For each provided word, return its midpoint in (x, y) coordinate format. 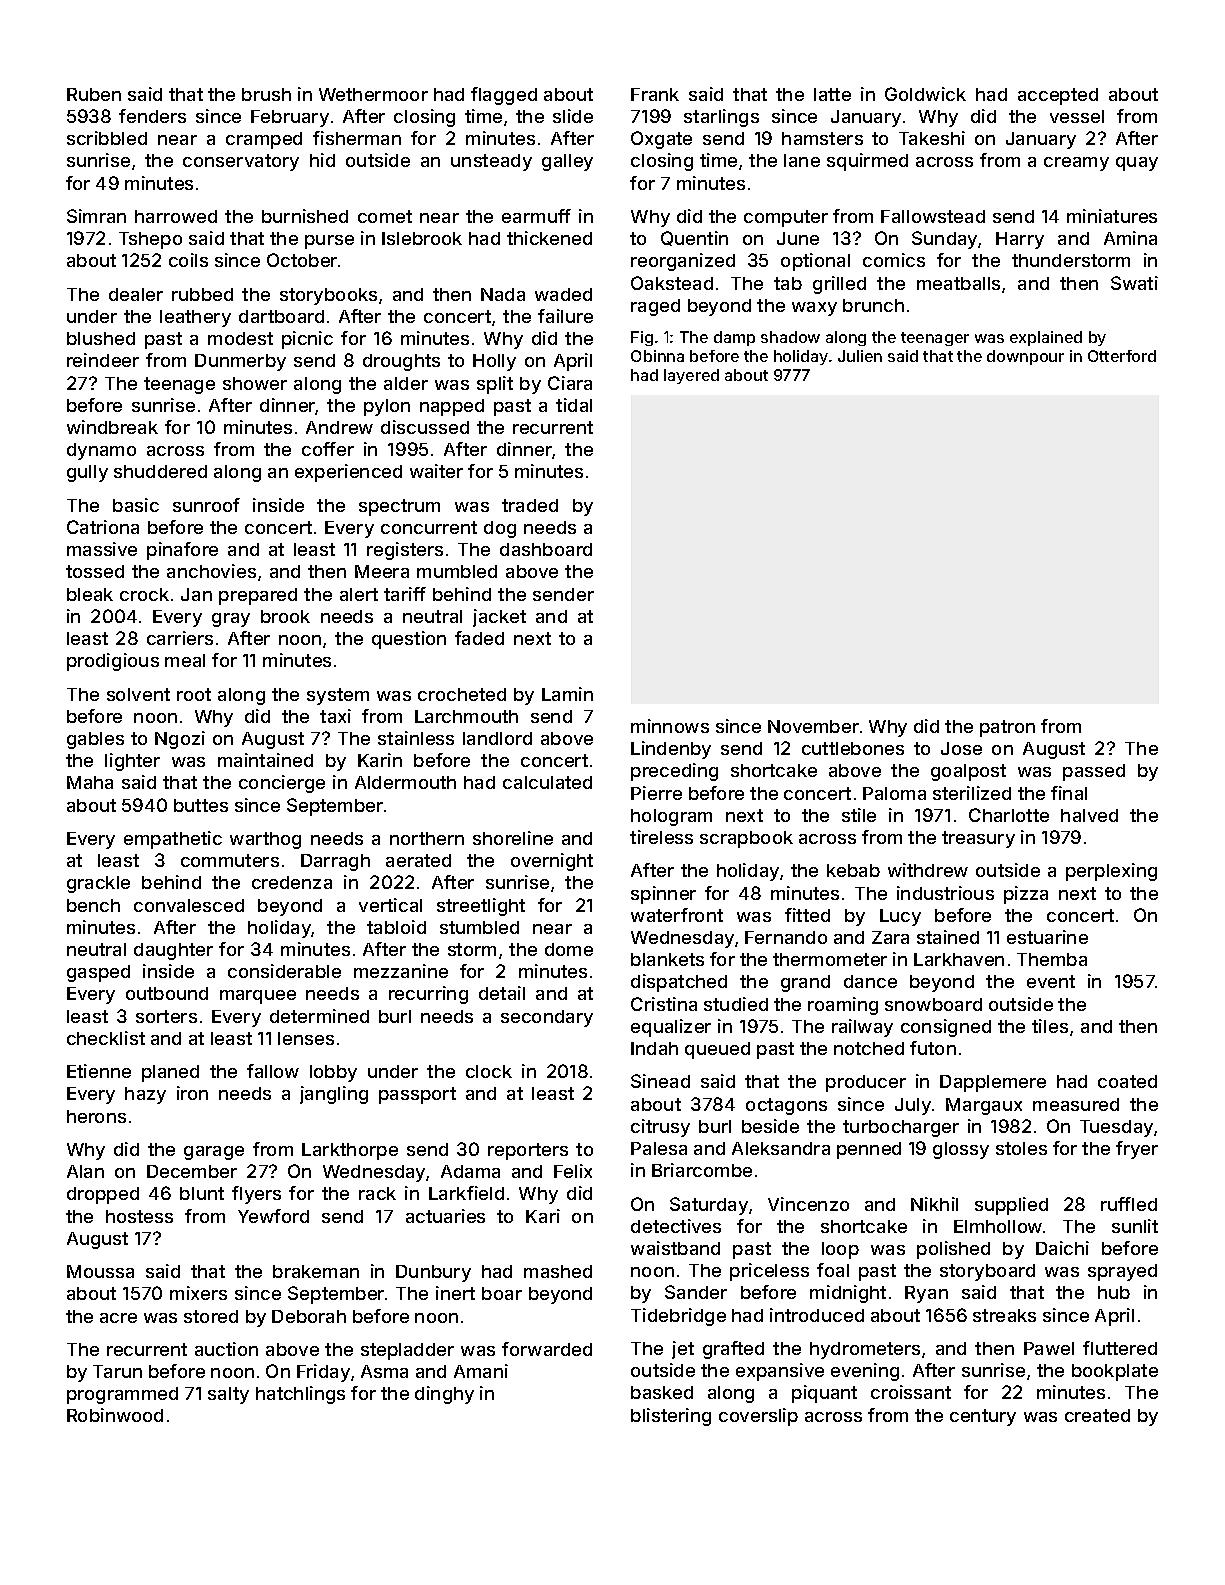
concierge (282, 784)
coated (1127, 1081)
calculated (547, 782)
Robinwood (115, 1415)
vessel (1077, 116)
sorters (166, 1016)
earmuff (536, 216)
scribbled (107, 138)
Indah (654, 1048)
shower (255, 383)
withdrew (928, 870)
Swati (1134, 283)
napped (452, 407)
